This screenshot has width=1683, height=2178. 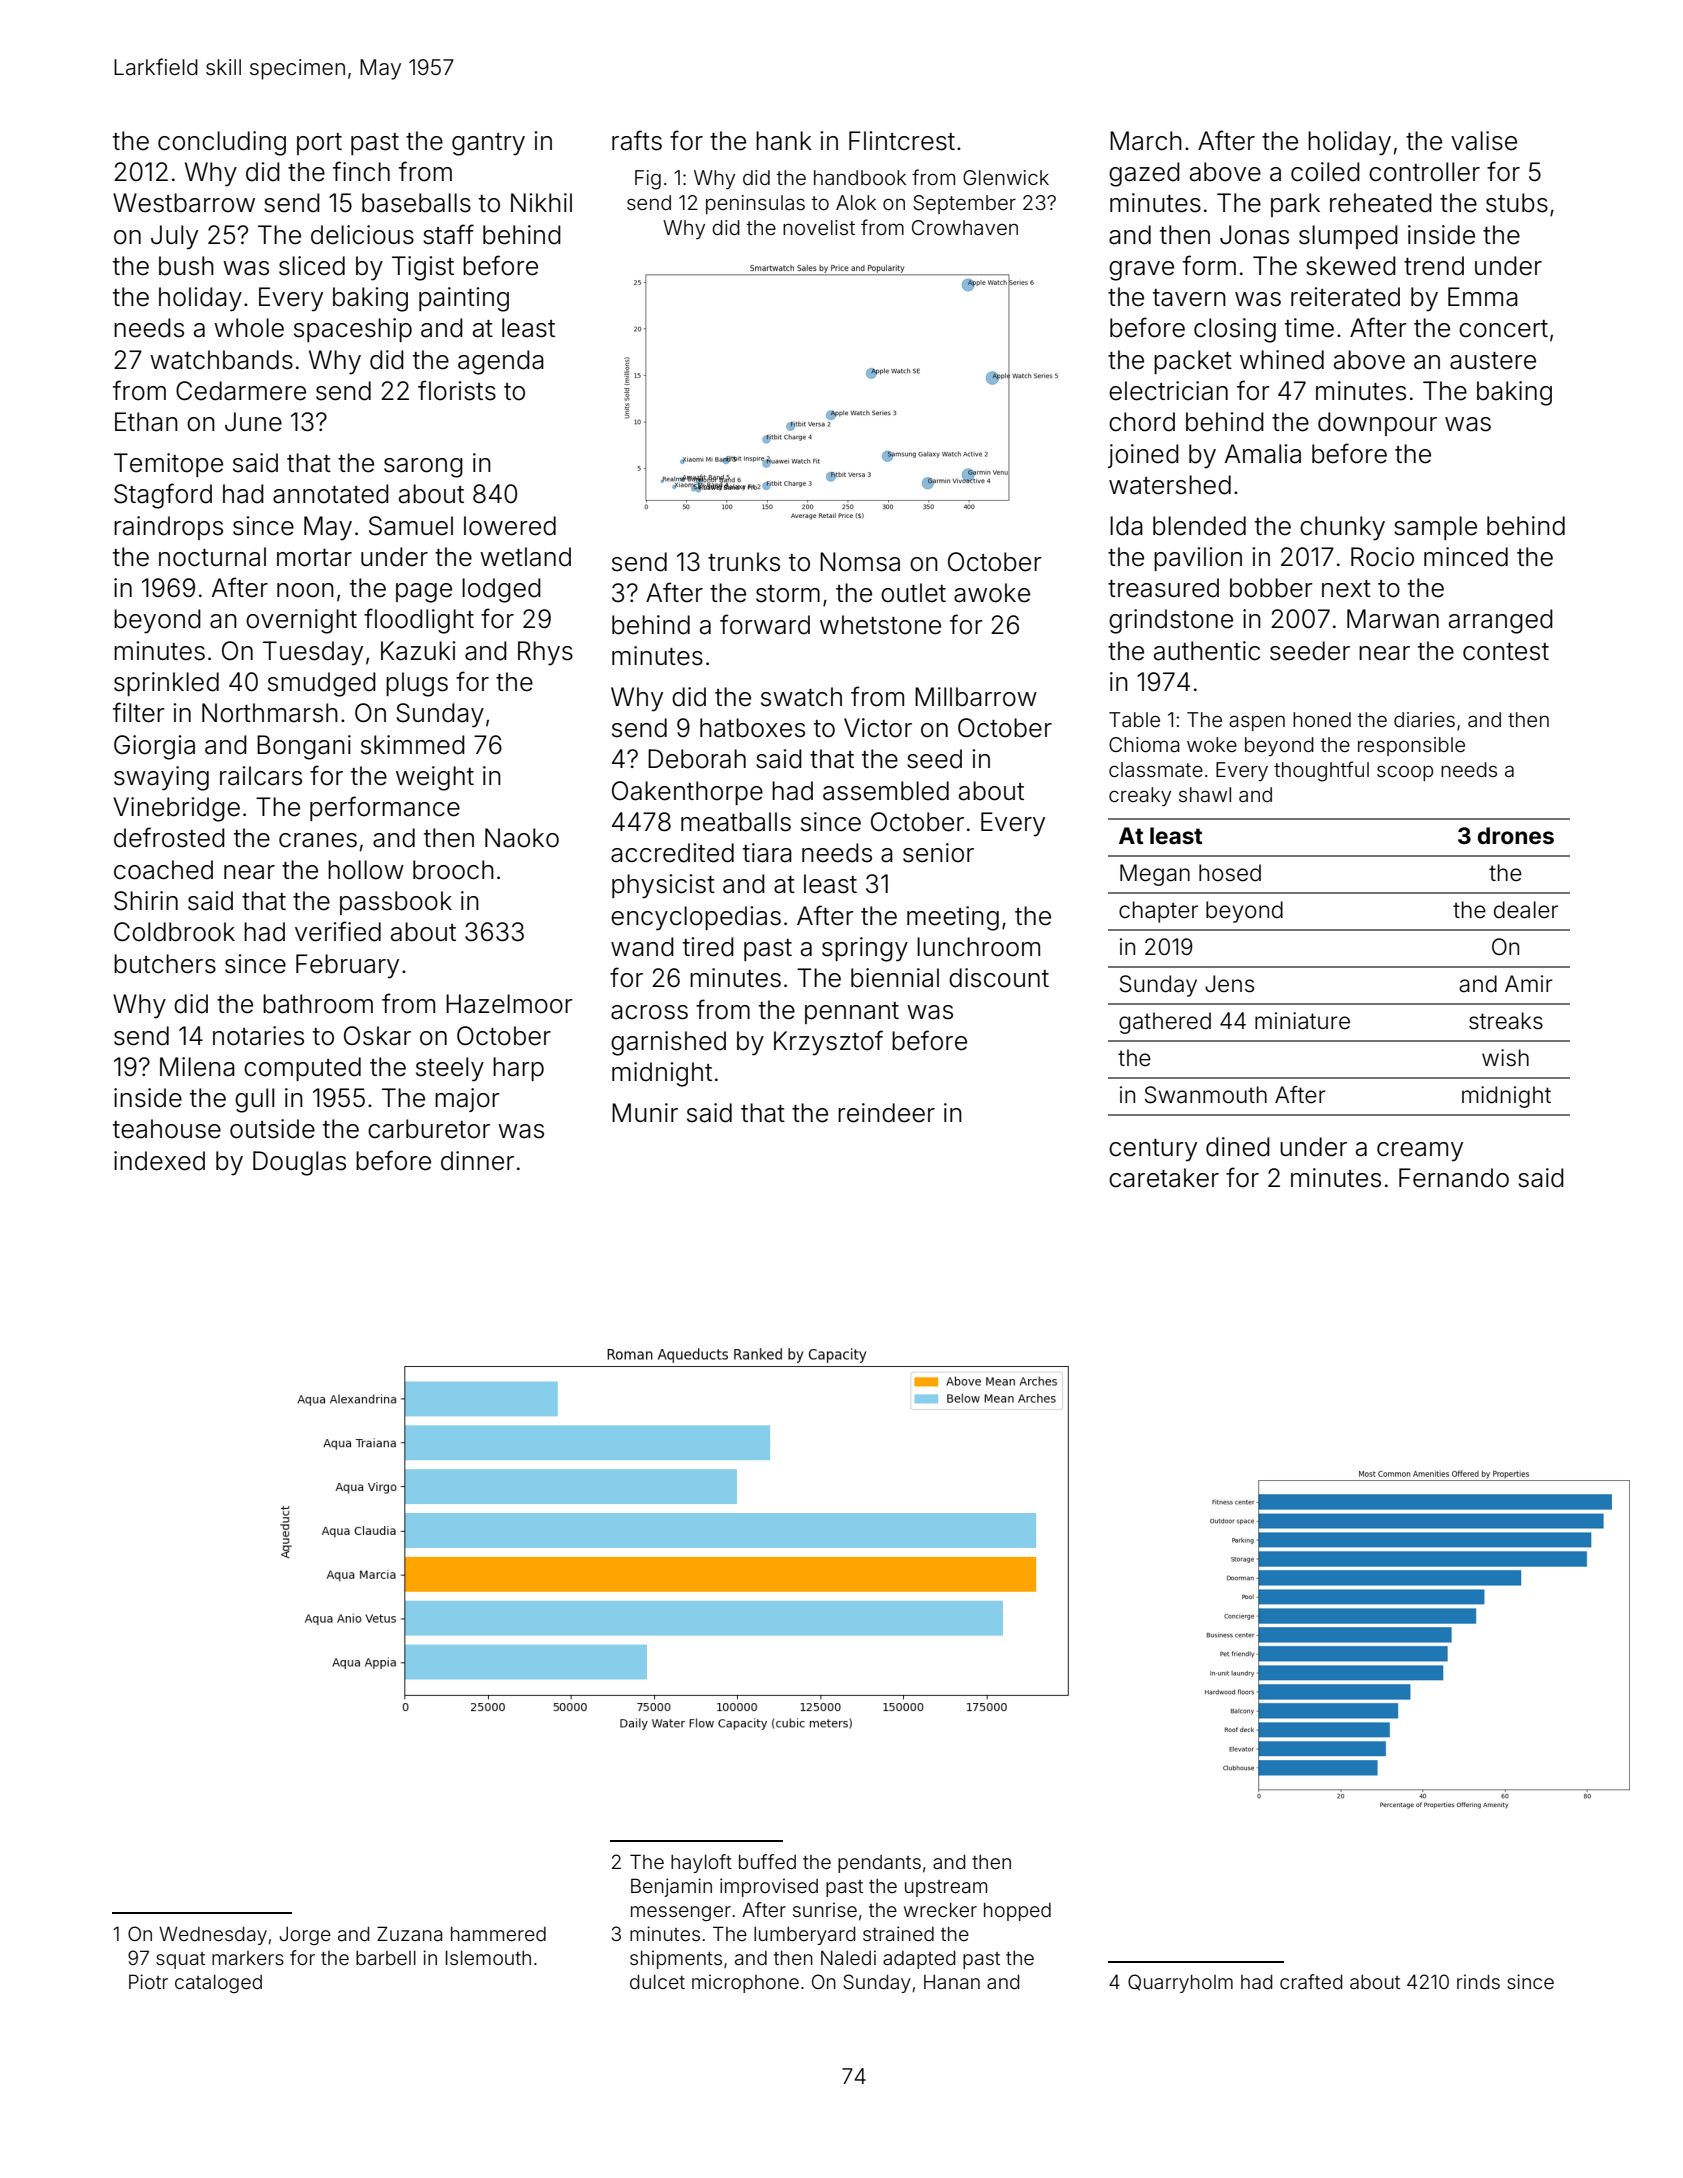 What do you see at coordinates (386, 1958) in the screenshot?
I see `barbell` at bounding box center [386, 1958].
